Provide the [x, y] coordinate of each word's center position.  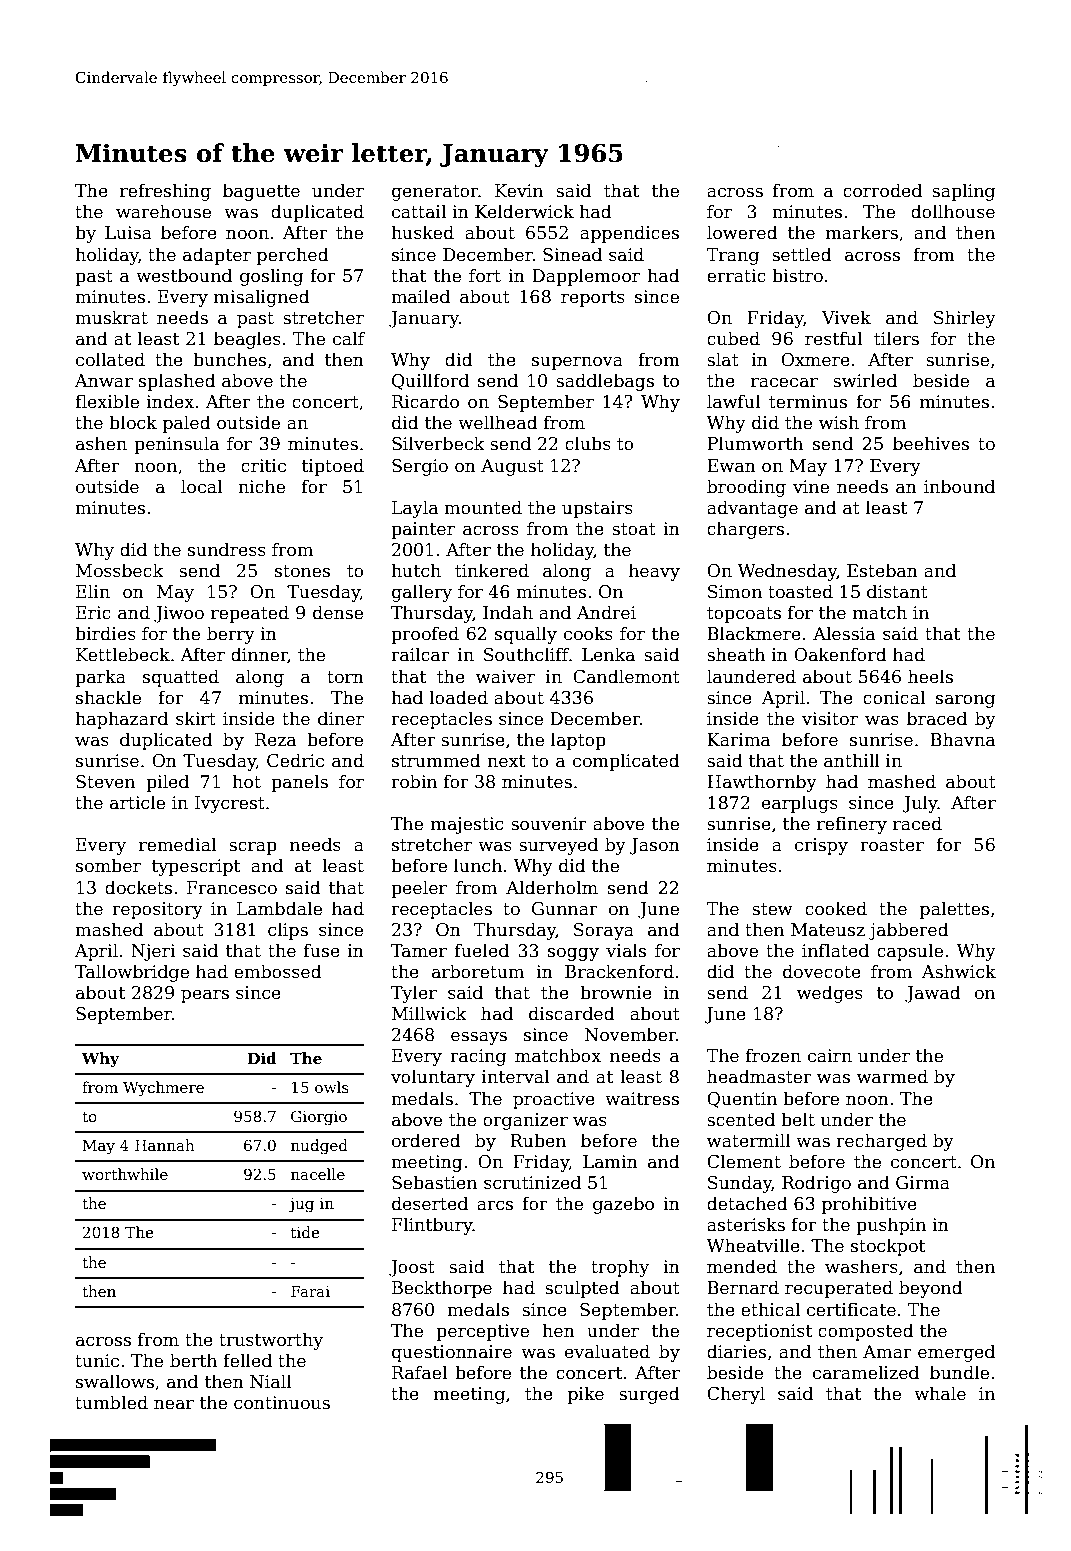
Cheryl [736, 1395]
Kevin [519, 191]
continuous [282, 1403]
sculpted [582, 1289]
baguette [261, 192]
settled [802, 254]
